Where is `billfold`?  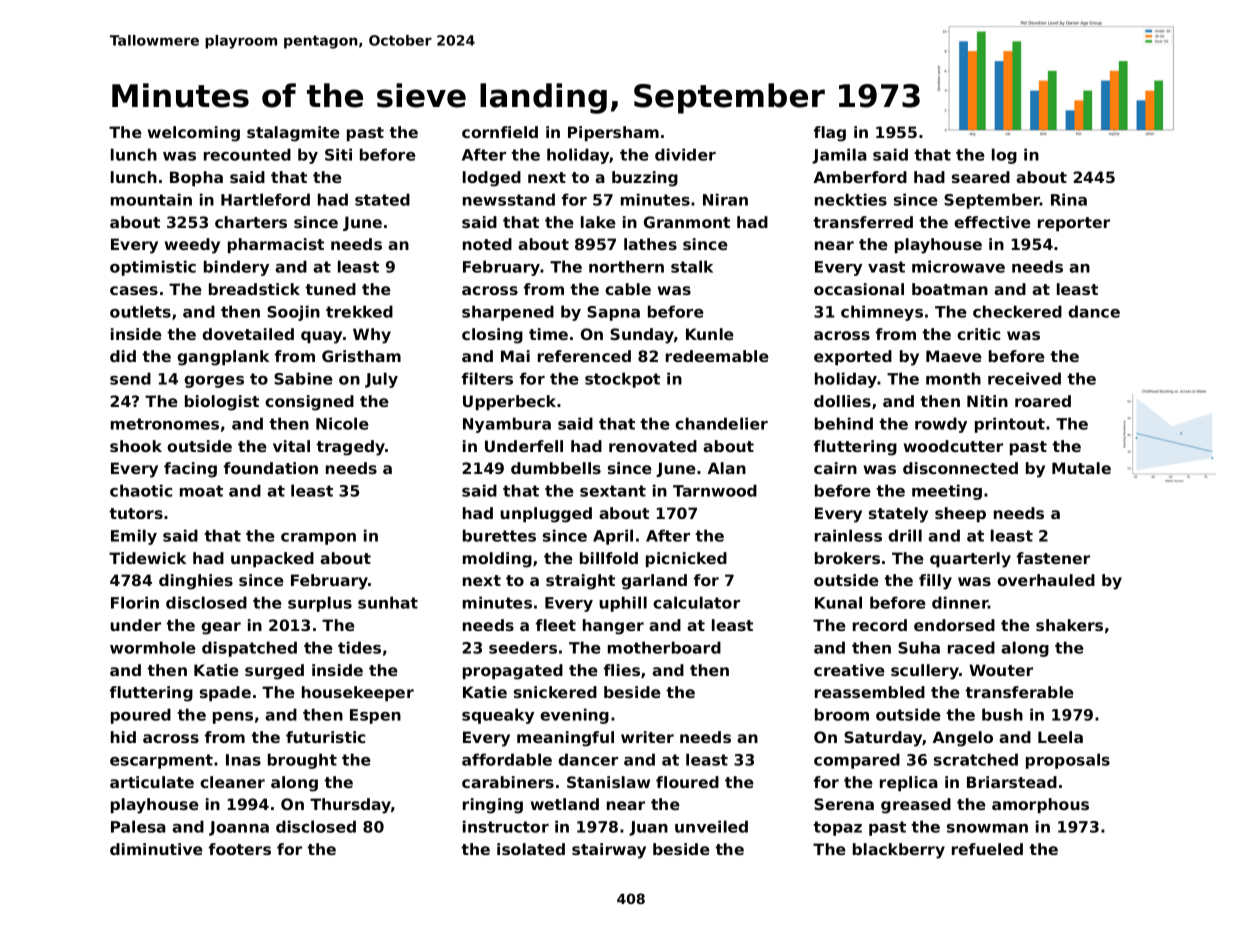 billfold is located at coordinates (609, 558).
